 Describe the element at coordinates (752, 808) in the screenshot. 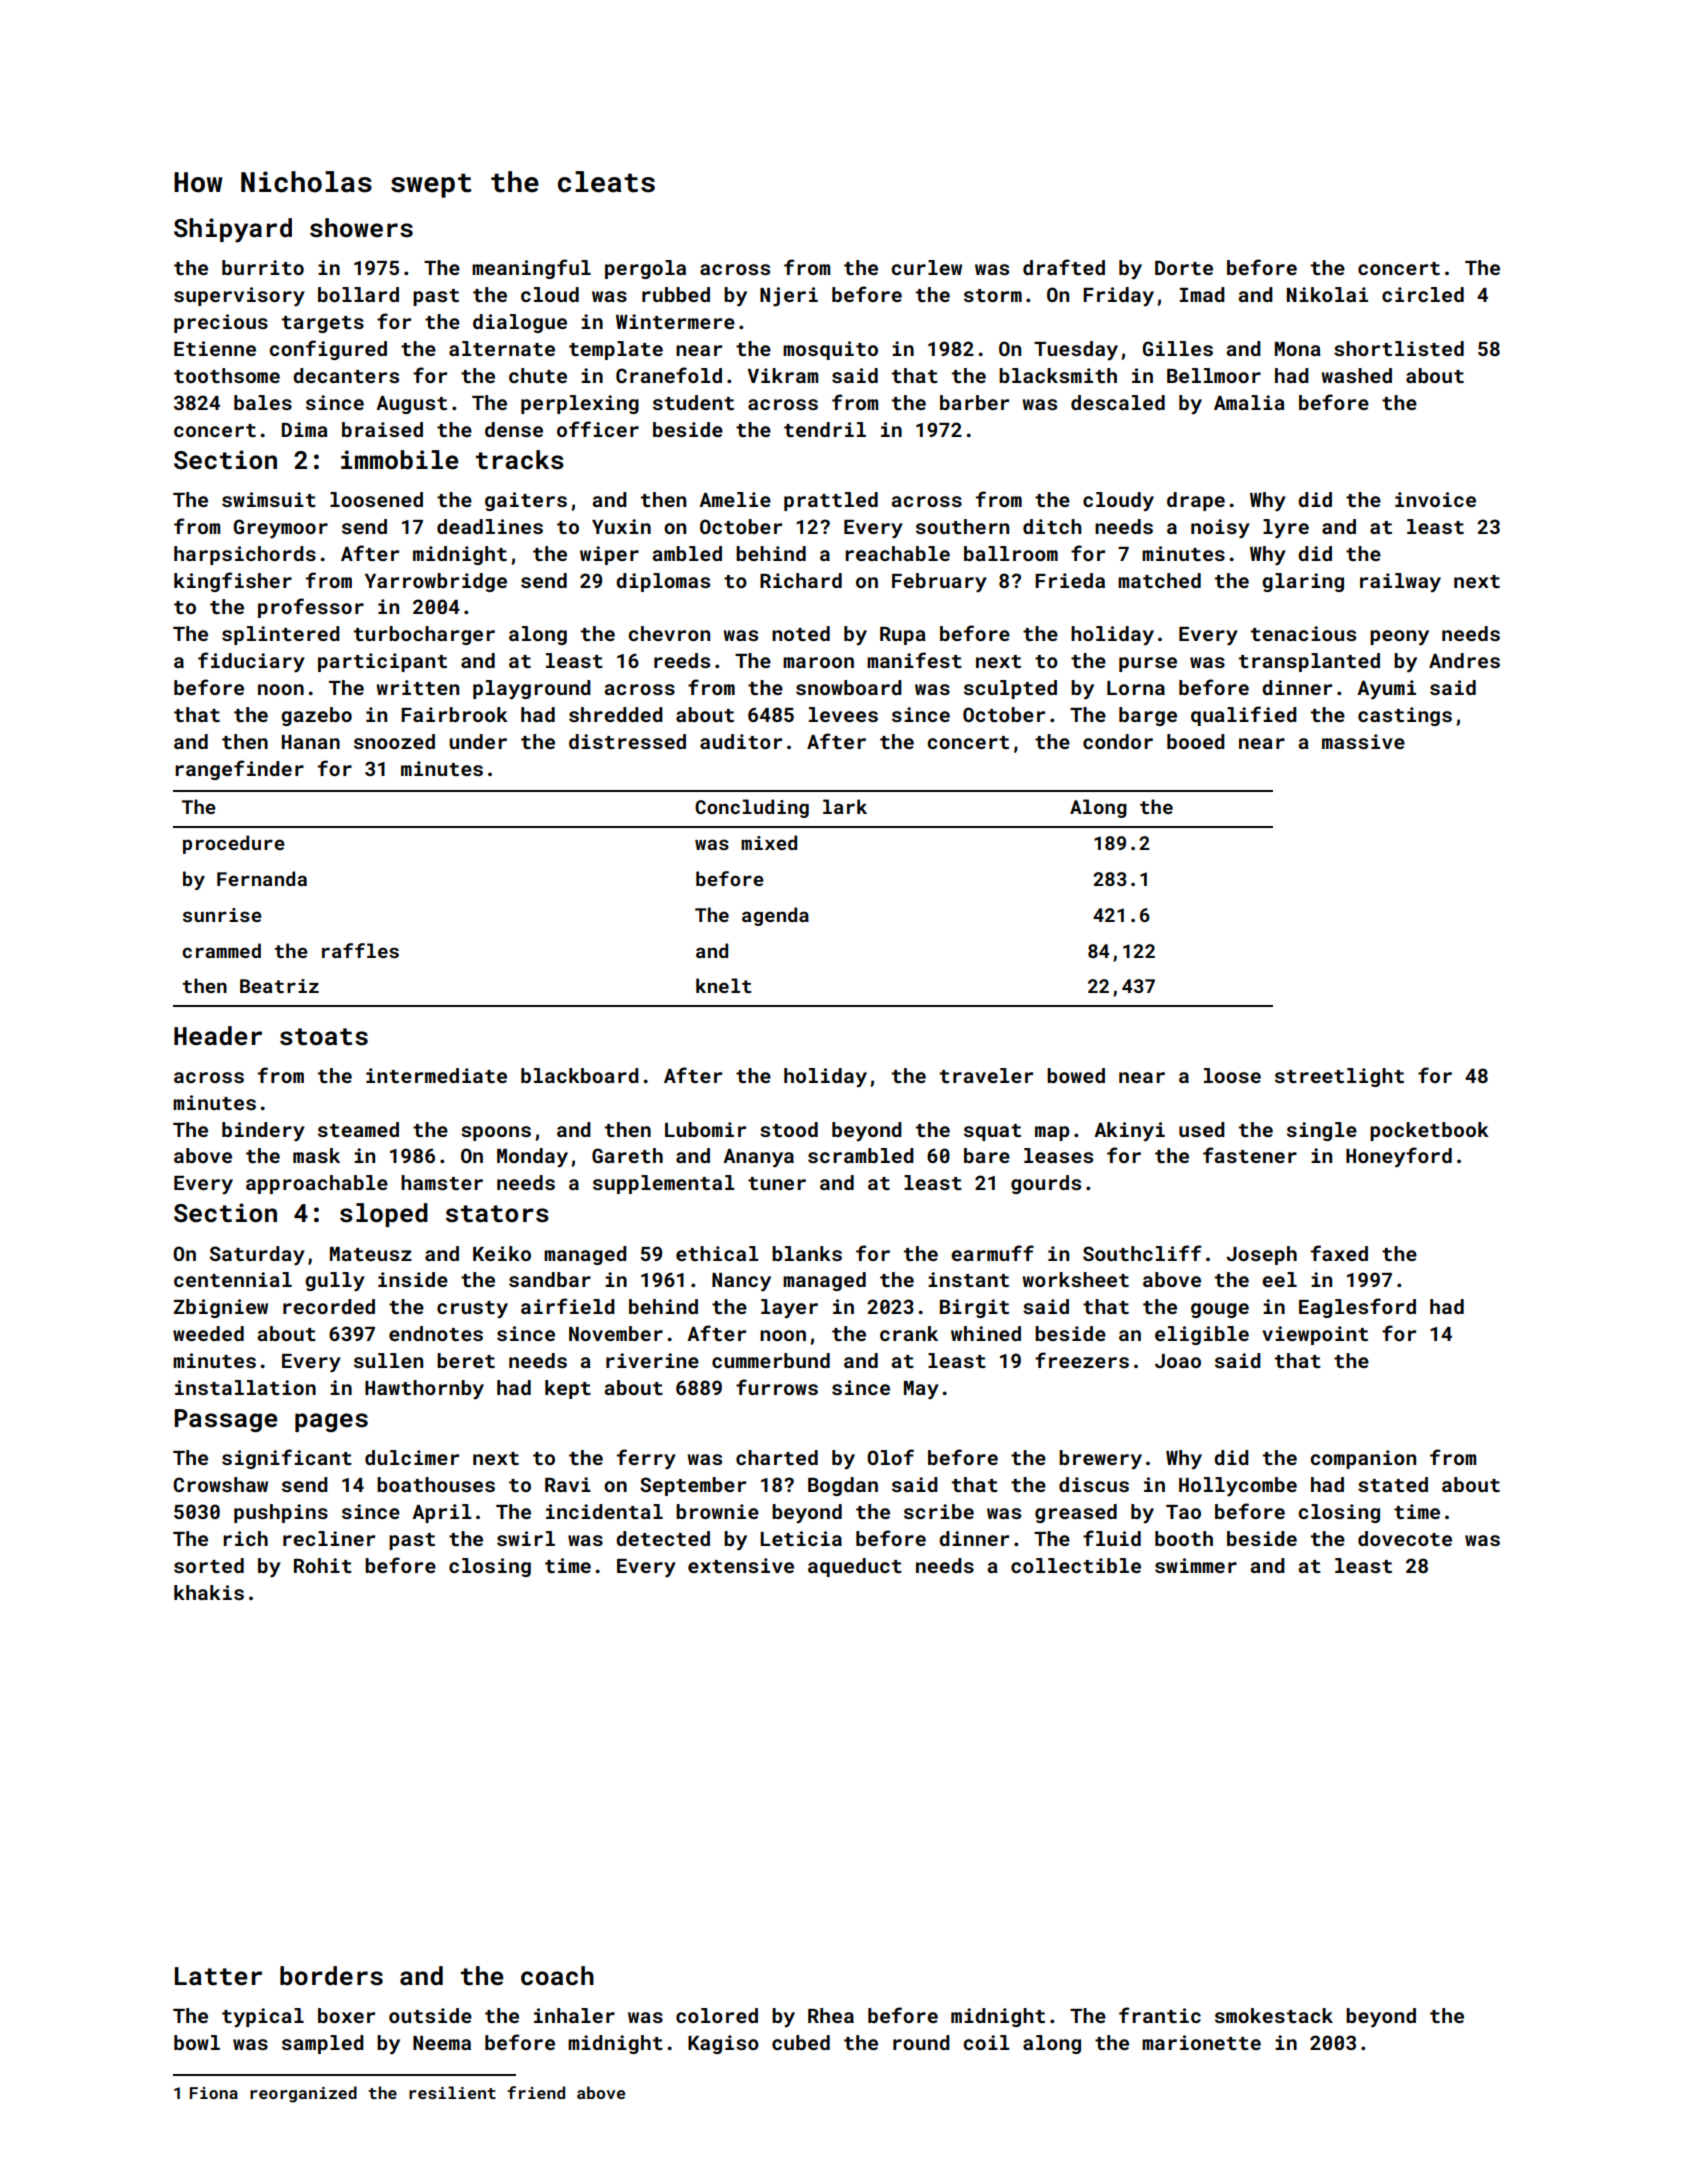

I see `Concluding` at that location.
